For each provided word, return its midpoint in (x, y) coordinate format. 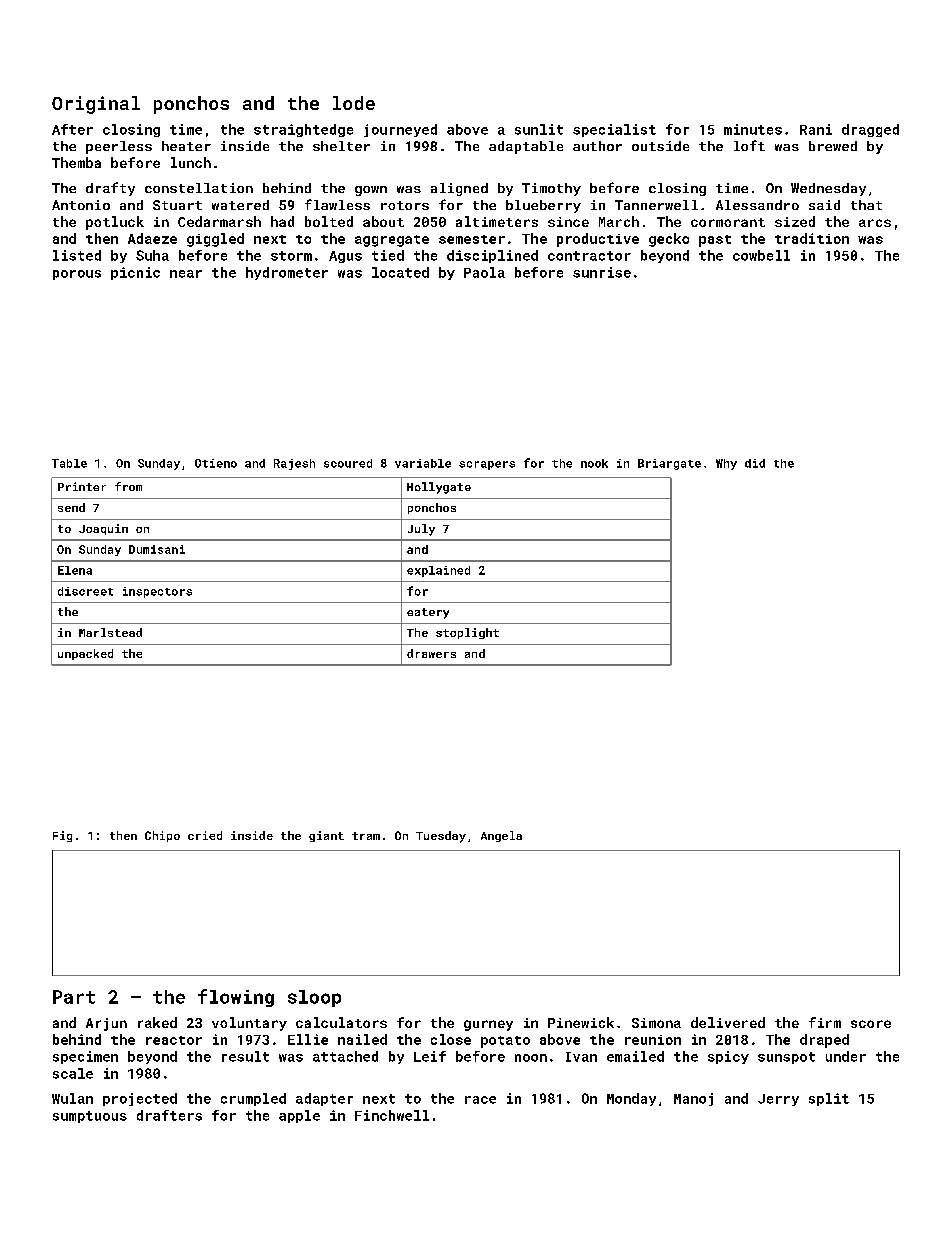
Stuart (177, 205)
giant (326, 836)
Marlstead (110, 632)
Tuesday (441, 837)
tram (366, 836)
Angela (501, 836)
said (824, 205)
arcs (875, 223)
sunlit (539, 129)
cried (205, 835)
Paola (484, 272)
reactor (174, 1040)
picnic (135, 273)
